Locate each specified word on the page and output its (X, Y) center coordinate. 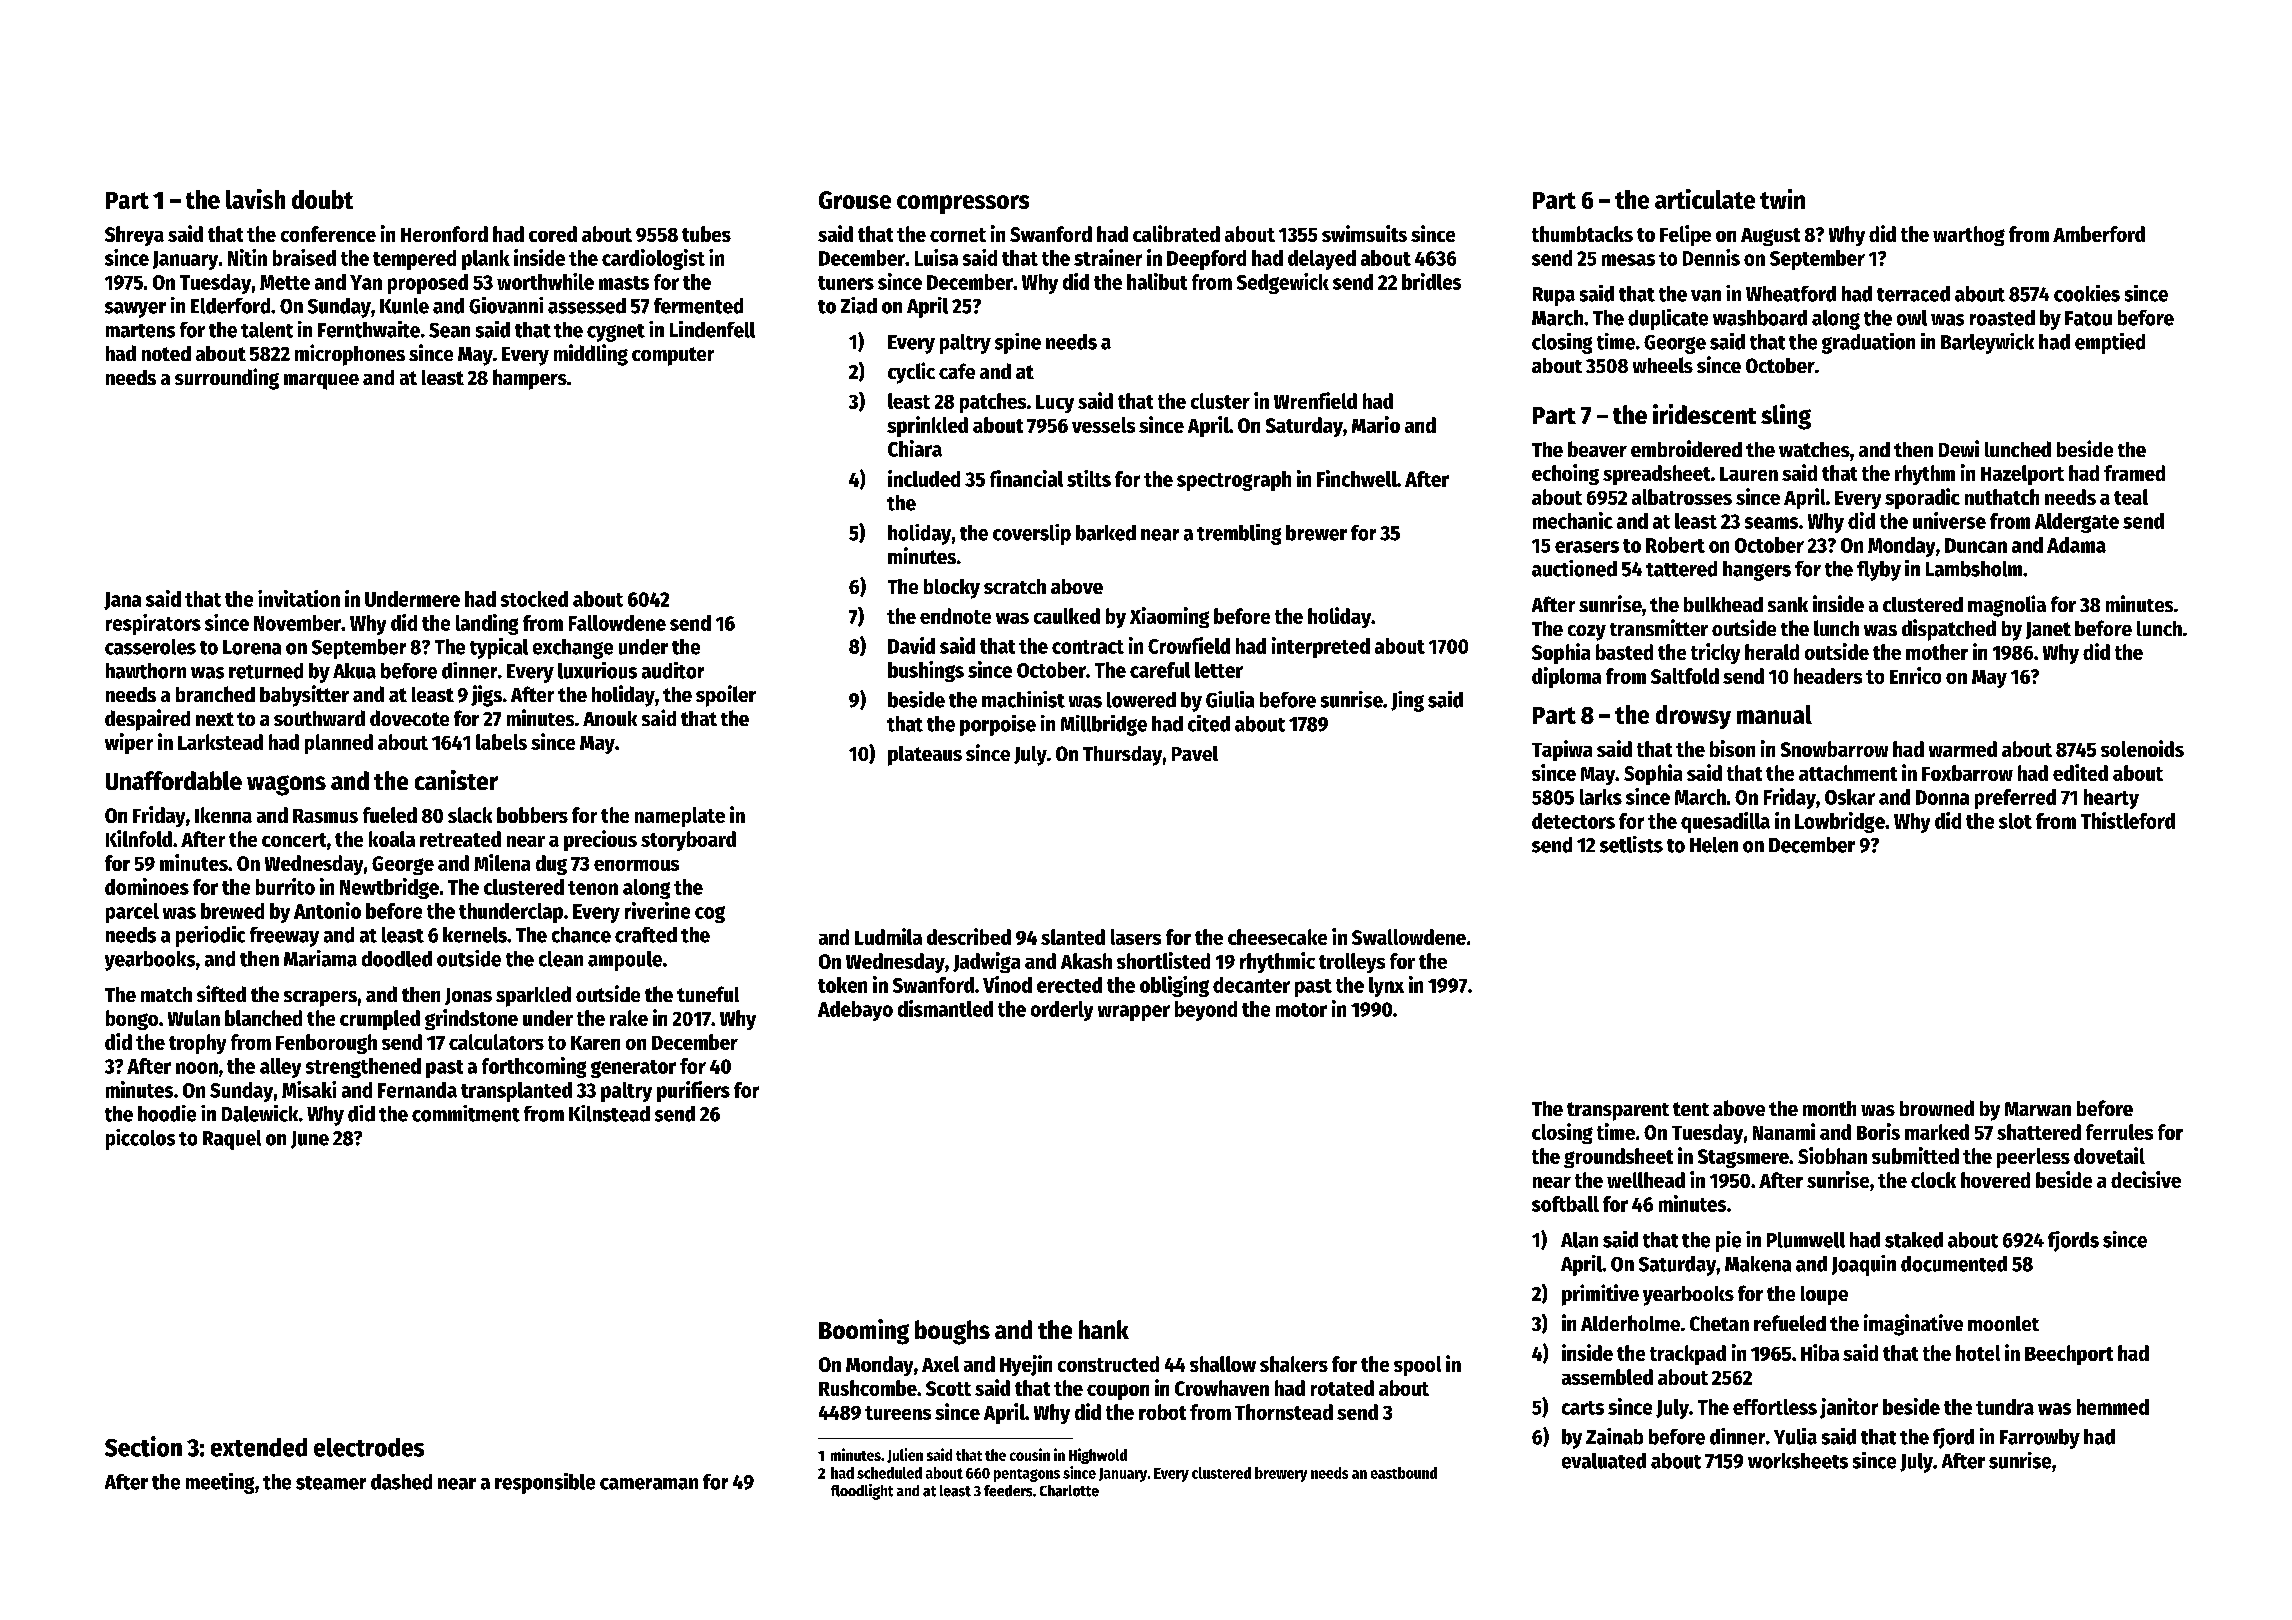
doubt (322, 199)
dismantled (945, 1008)
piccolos (140, 1139)
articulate (1705, 199)
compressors (963, 204)
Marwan (2038, 1109)
